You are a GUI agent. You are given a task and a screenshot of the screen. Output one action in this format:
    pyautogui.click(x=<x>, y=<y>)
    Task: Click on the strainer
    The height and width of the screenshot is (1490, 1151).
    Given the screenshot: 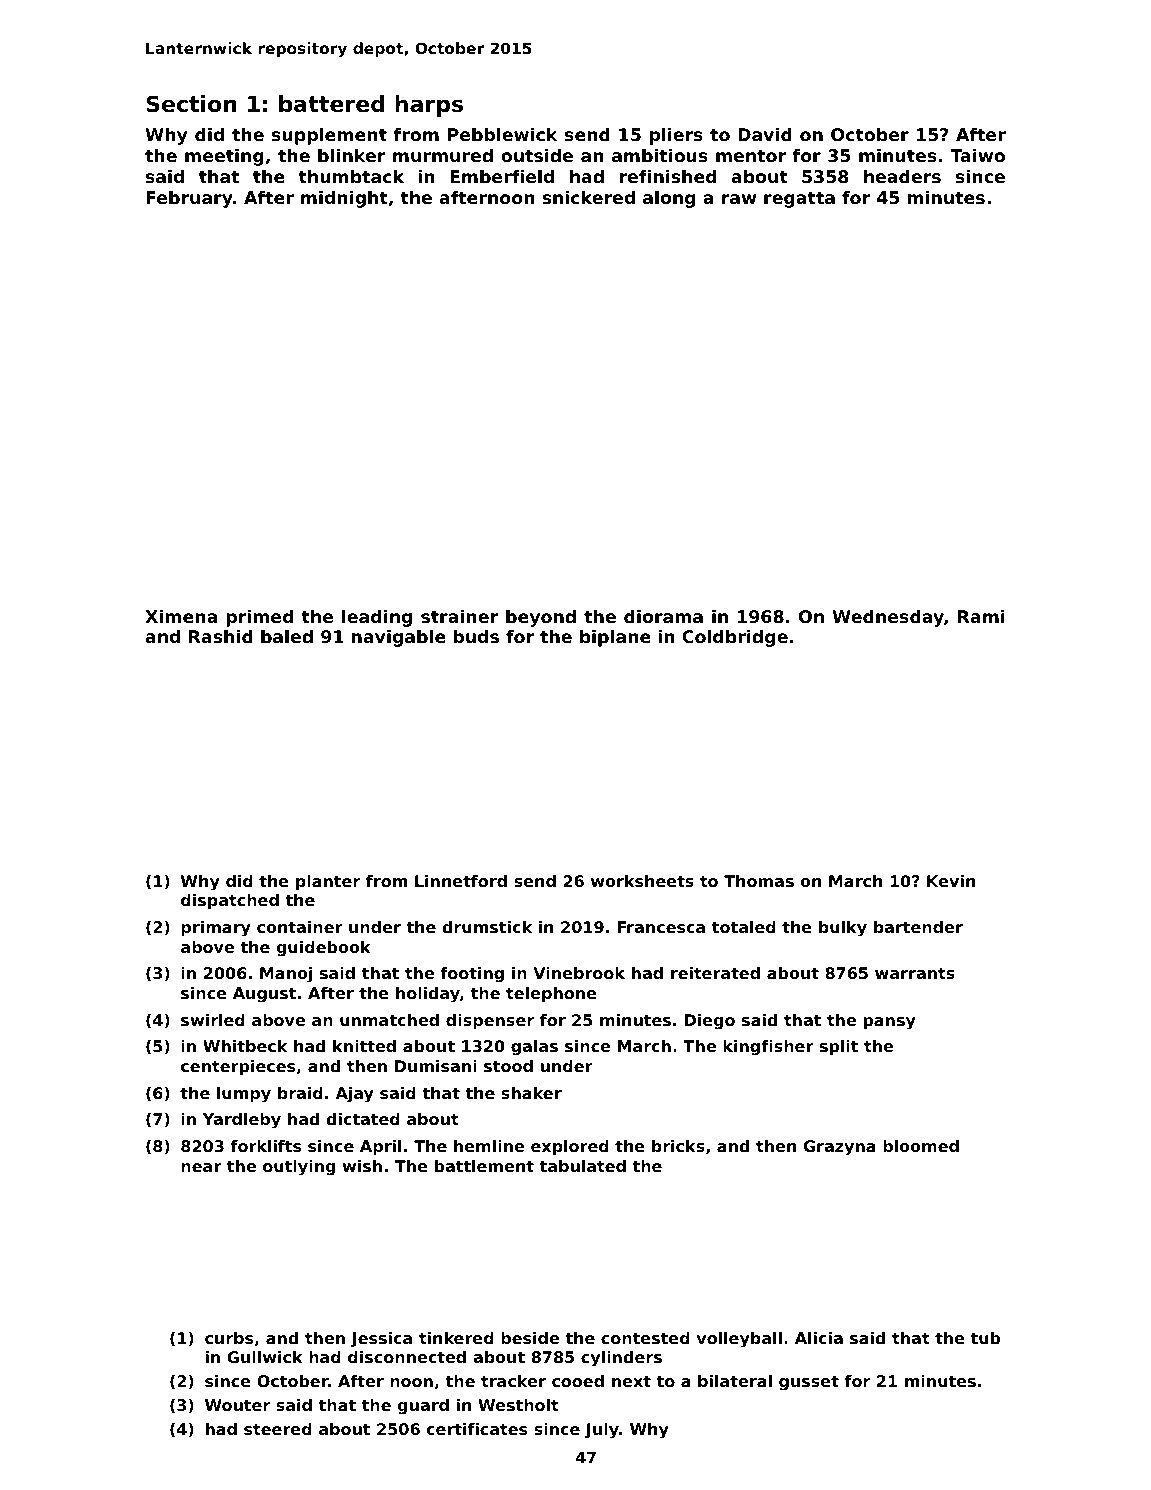 What is the action you would take?
    pyautogui.click(x=459, y=616)
